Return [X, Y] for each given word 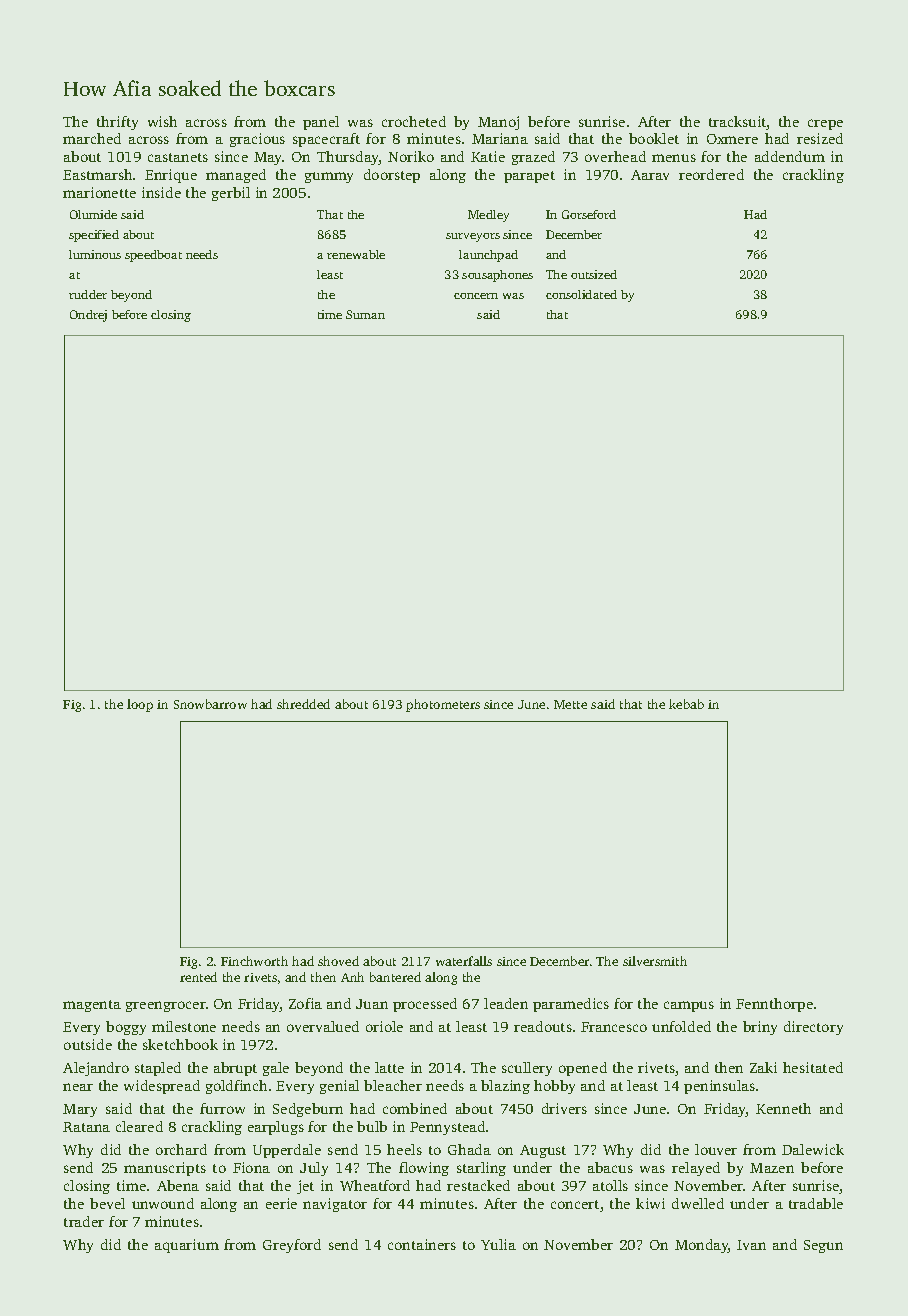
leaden [506, 1003]
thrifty [117, 123]
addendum [790, 156]
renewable [356, 254]
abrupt [235, 1069]
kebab [686, 704]
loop [140, 705]
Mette [570, 704]
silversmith [655, 961]
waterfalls [464, 961]
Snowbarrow [210, 704]
